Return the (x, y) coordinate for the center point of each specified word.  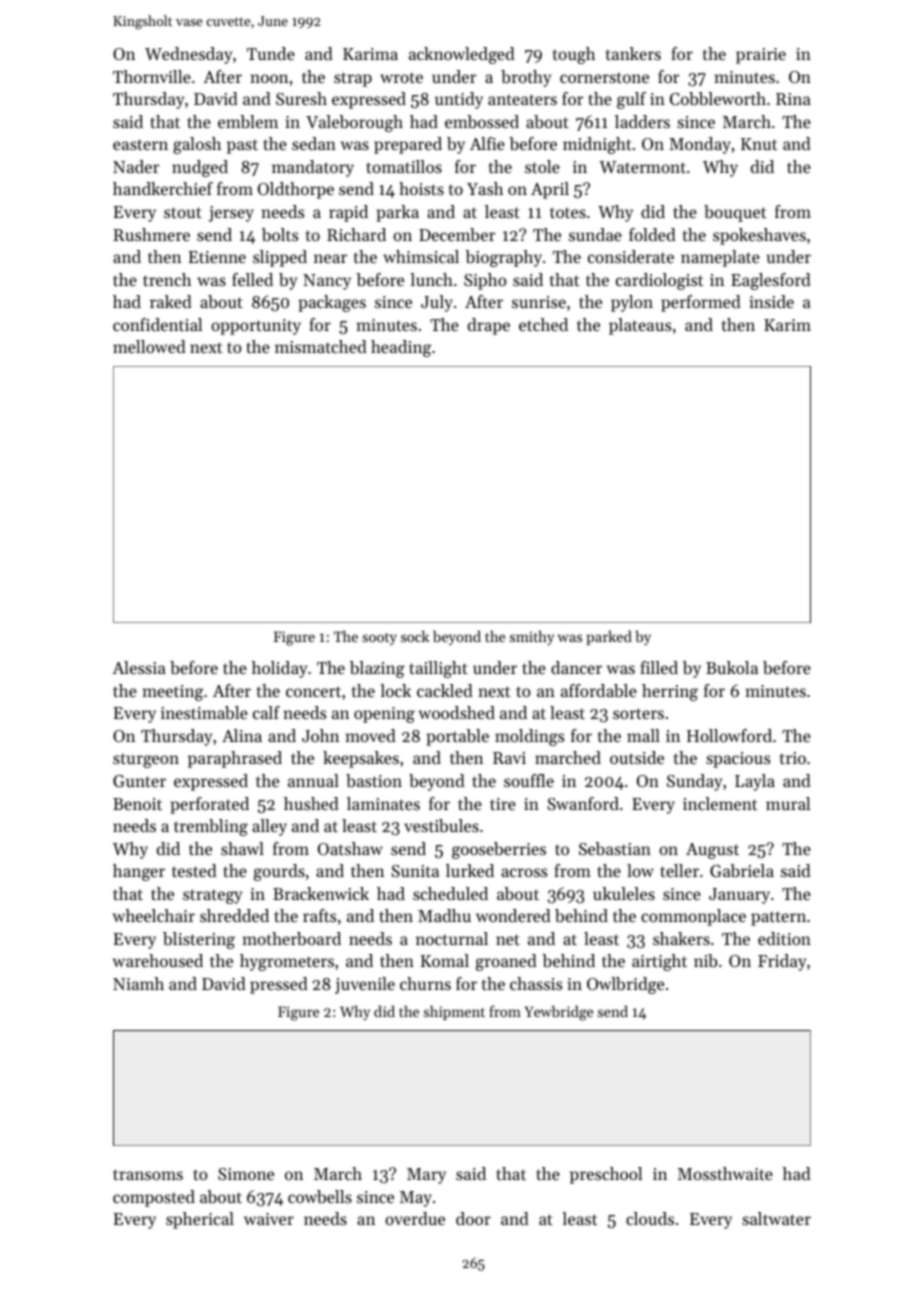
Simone (246, 1174)
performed (701, 303)
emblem (248, 121)
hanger (139, 872)
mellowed (149, 346)
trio (793, 758)
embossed (482, 121)
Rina (793, 99)
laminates (383, 803)
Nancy (327, 282)
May (416, 1199)
